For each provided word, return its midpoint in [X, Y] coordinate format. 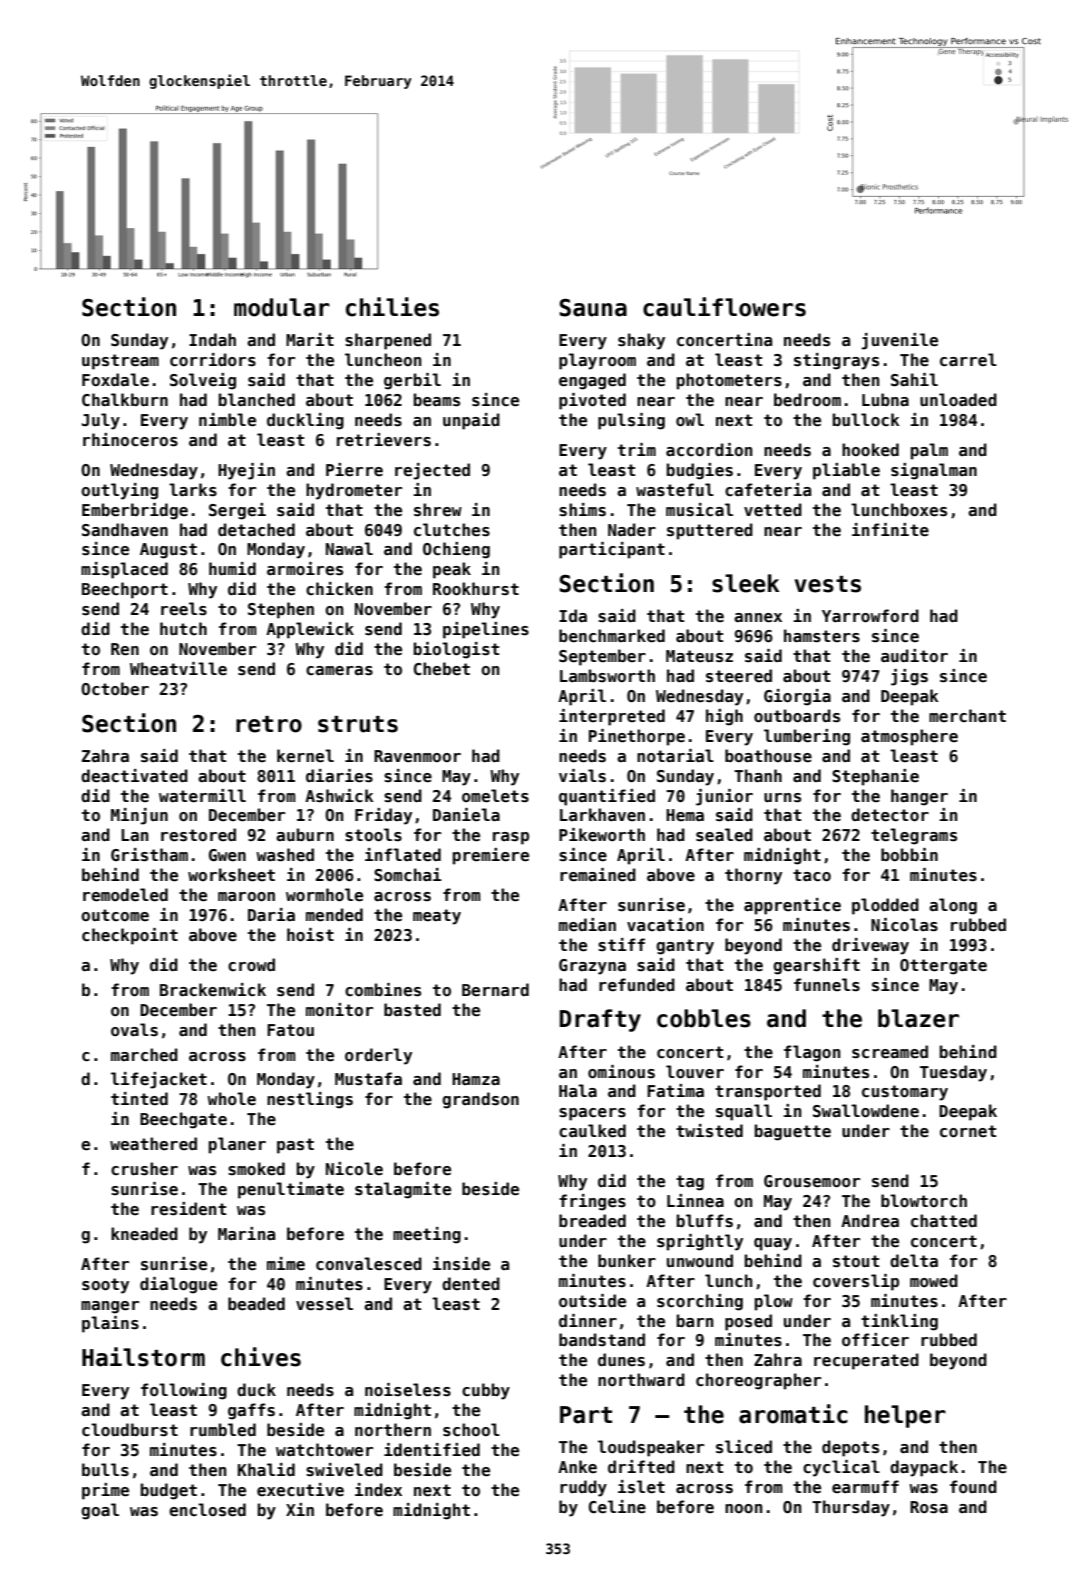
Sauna [593, 308]
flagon [812, 1053]
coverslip [856, 1282]
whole [231, 1098]
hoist [310, 935]
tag [690, 1183]
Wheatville [178, 669]
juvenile [899, 341]
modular [282, 307]
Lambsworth [607, 676]
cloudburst [130, 1430]
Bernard [495, 990]
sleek [745, 583]
